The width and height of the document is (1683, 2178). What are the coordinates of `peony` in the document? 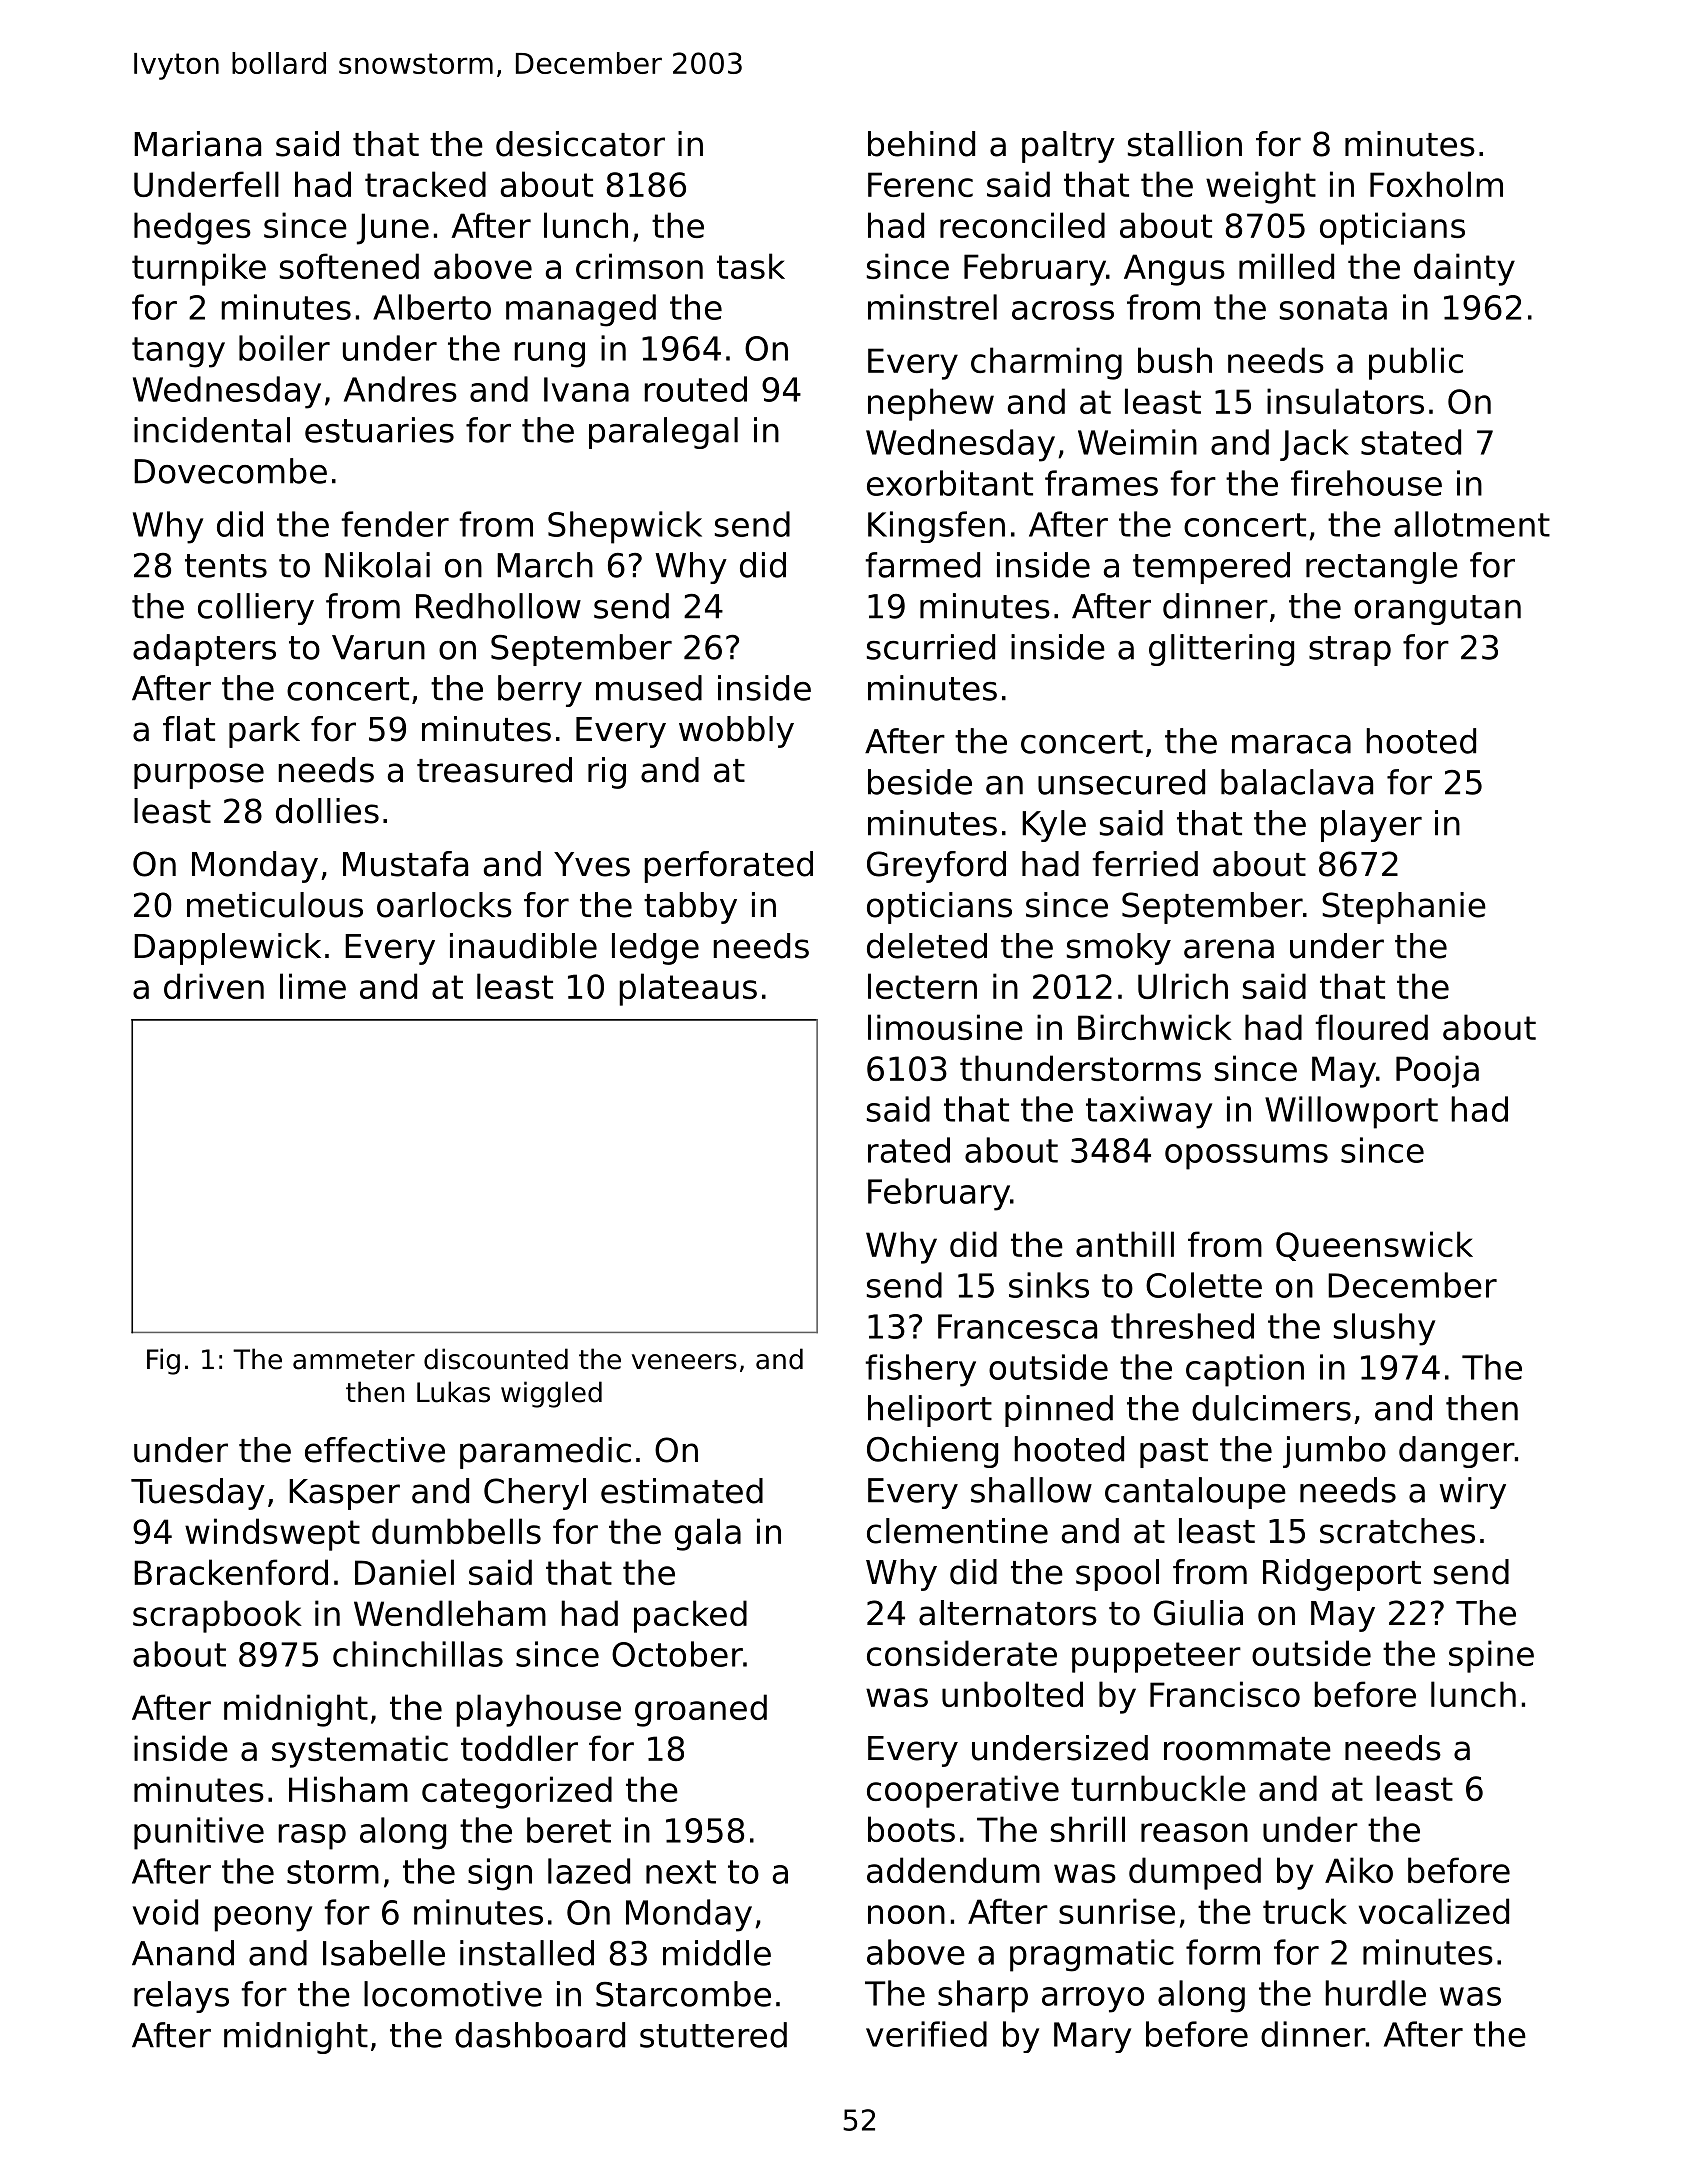 It's located at (263, 1919).
